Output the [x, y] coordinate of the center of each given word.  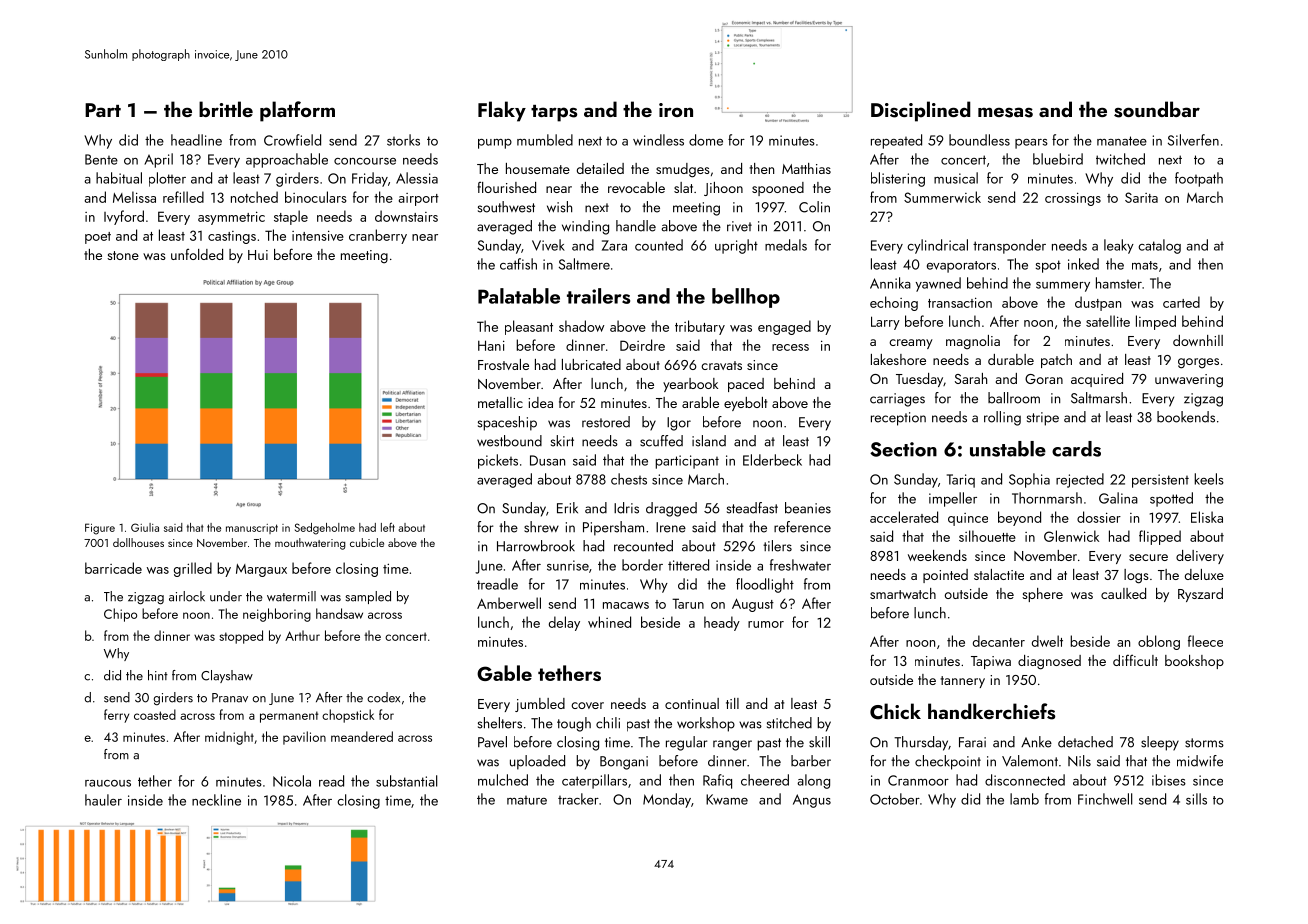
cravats [721, 365]
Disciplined [921, 111]
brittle [226, 109]
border [642, 565]
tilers [777, 546]
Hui [258, 255]
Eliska [1207, 517]
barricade [113, 568]
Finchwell [1105, 799]
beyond [1019, 518]
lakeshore [898, 359]
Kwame [727, 799]
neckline [216, 800]
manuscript [252, 529]
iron [676, 110]
